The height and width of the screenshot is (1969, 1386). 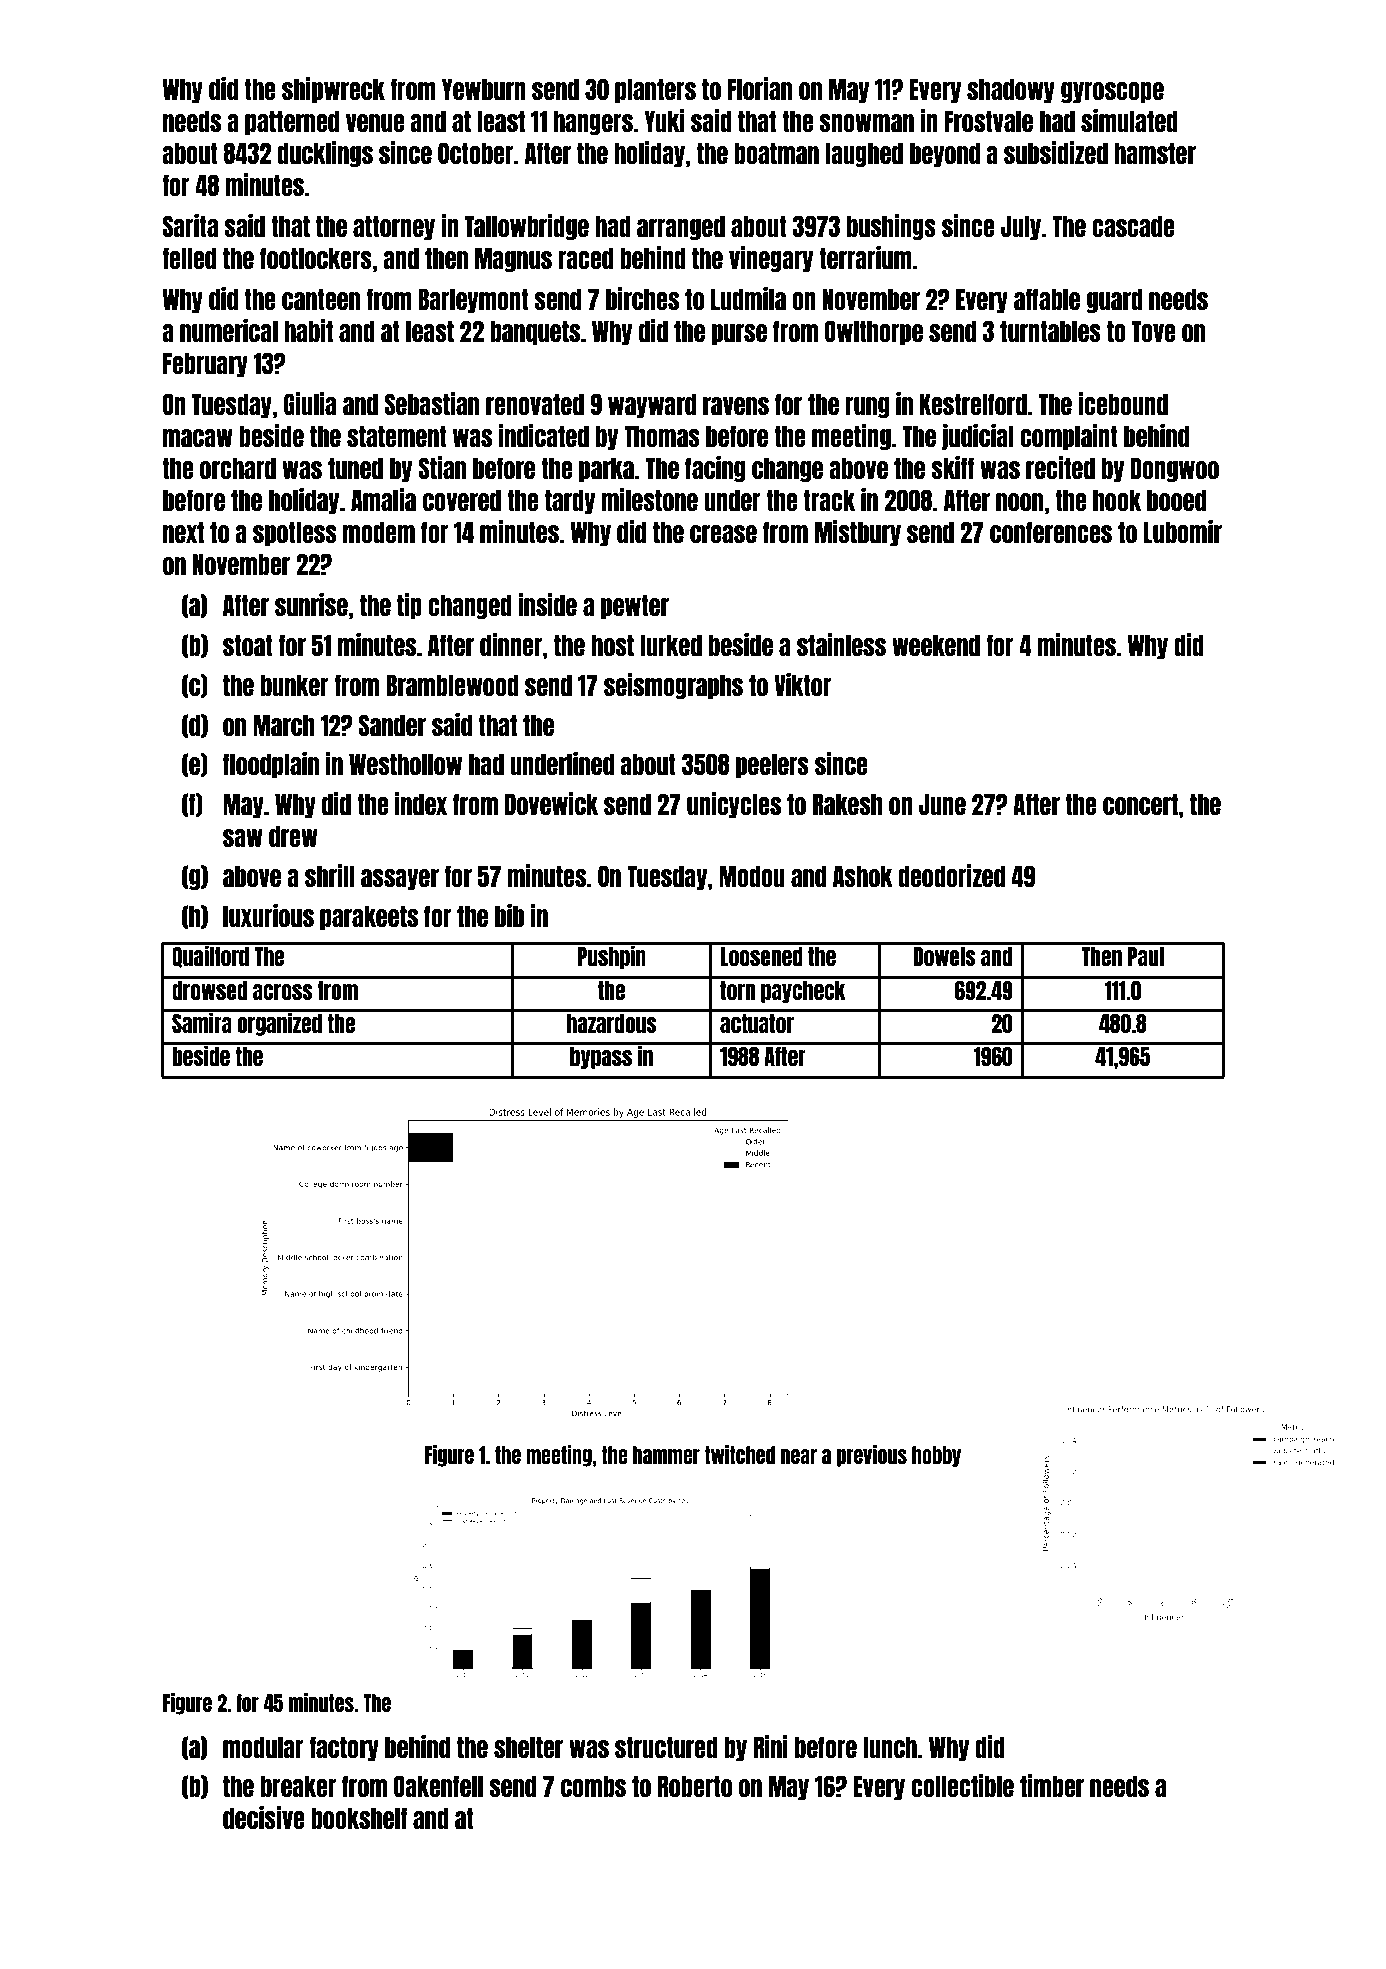 I want to click on saw, so click(x=243, y=838).
